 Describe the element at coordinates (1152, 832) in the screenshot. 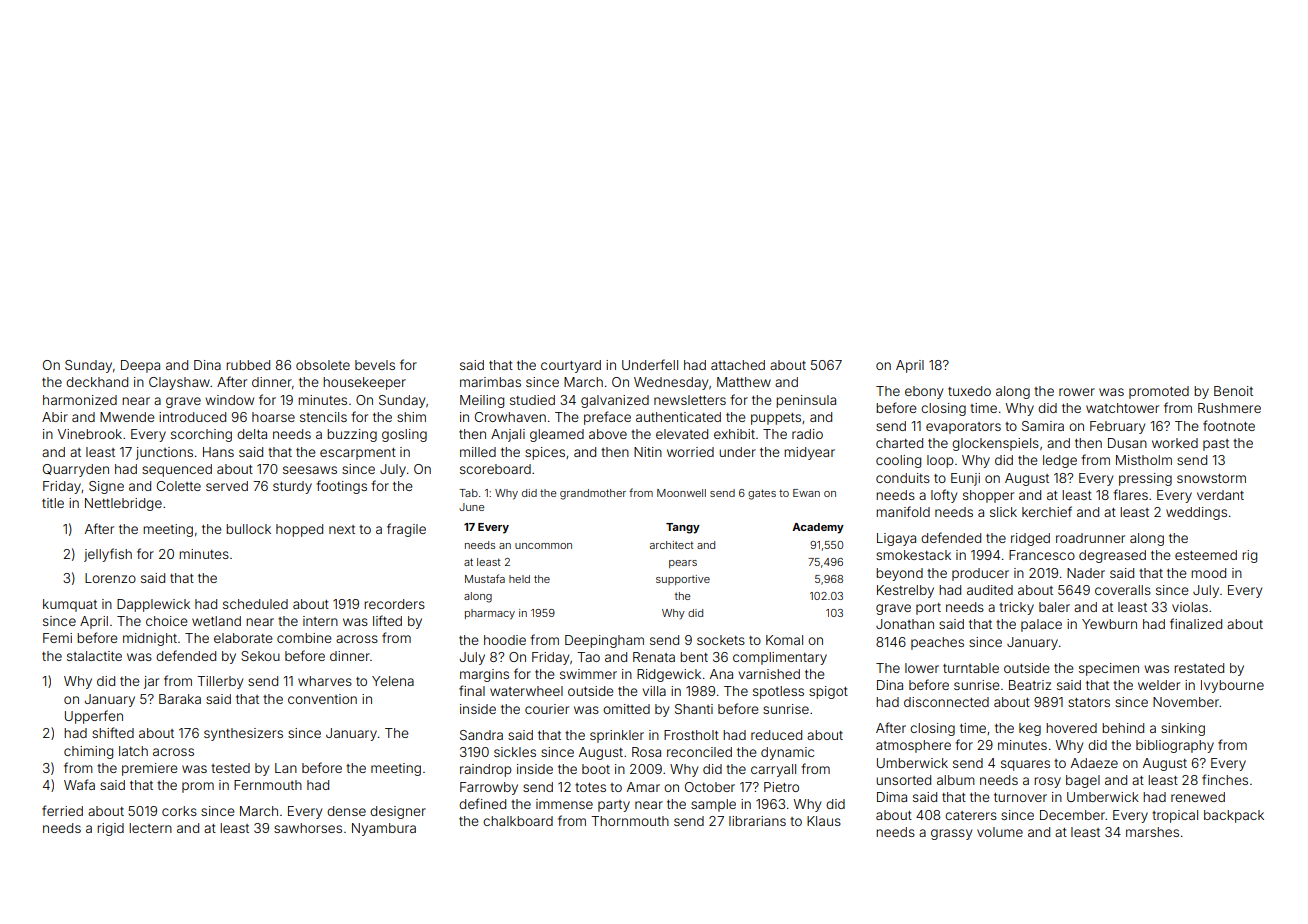

I see `marshes` at that location.
